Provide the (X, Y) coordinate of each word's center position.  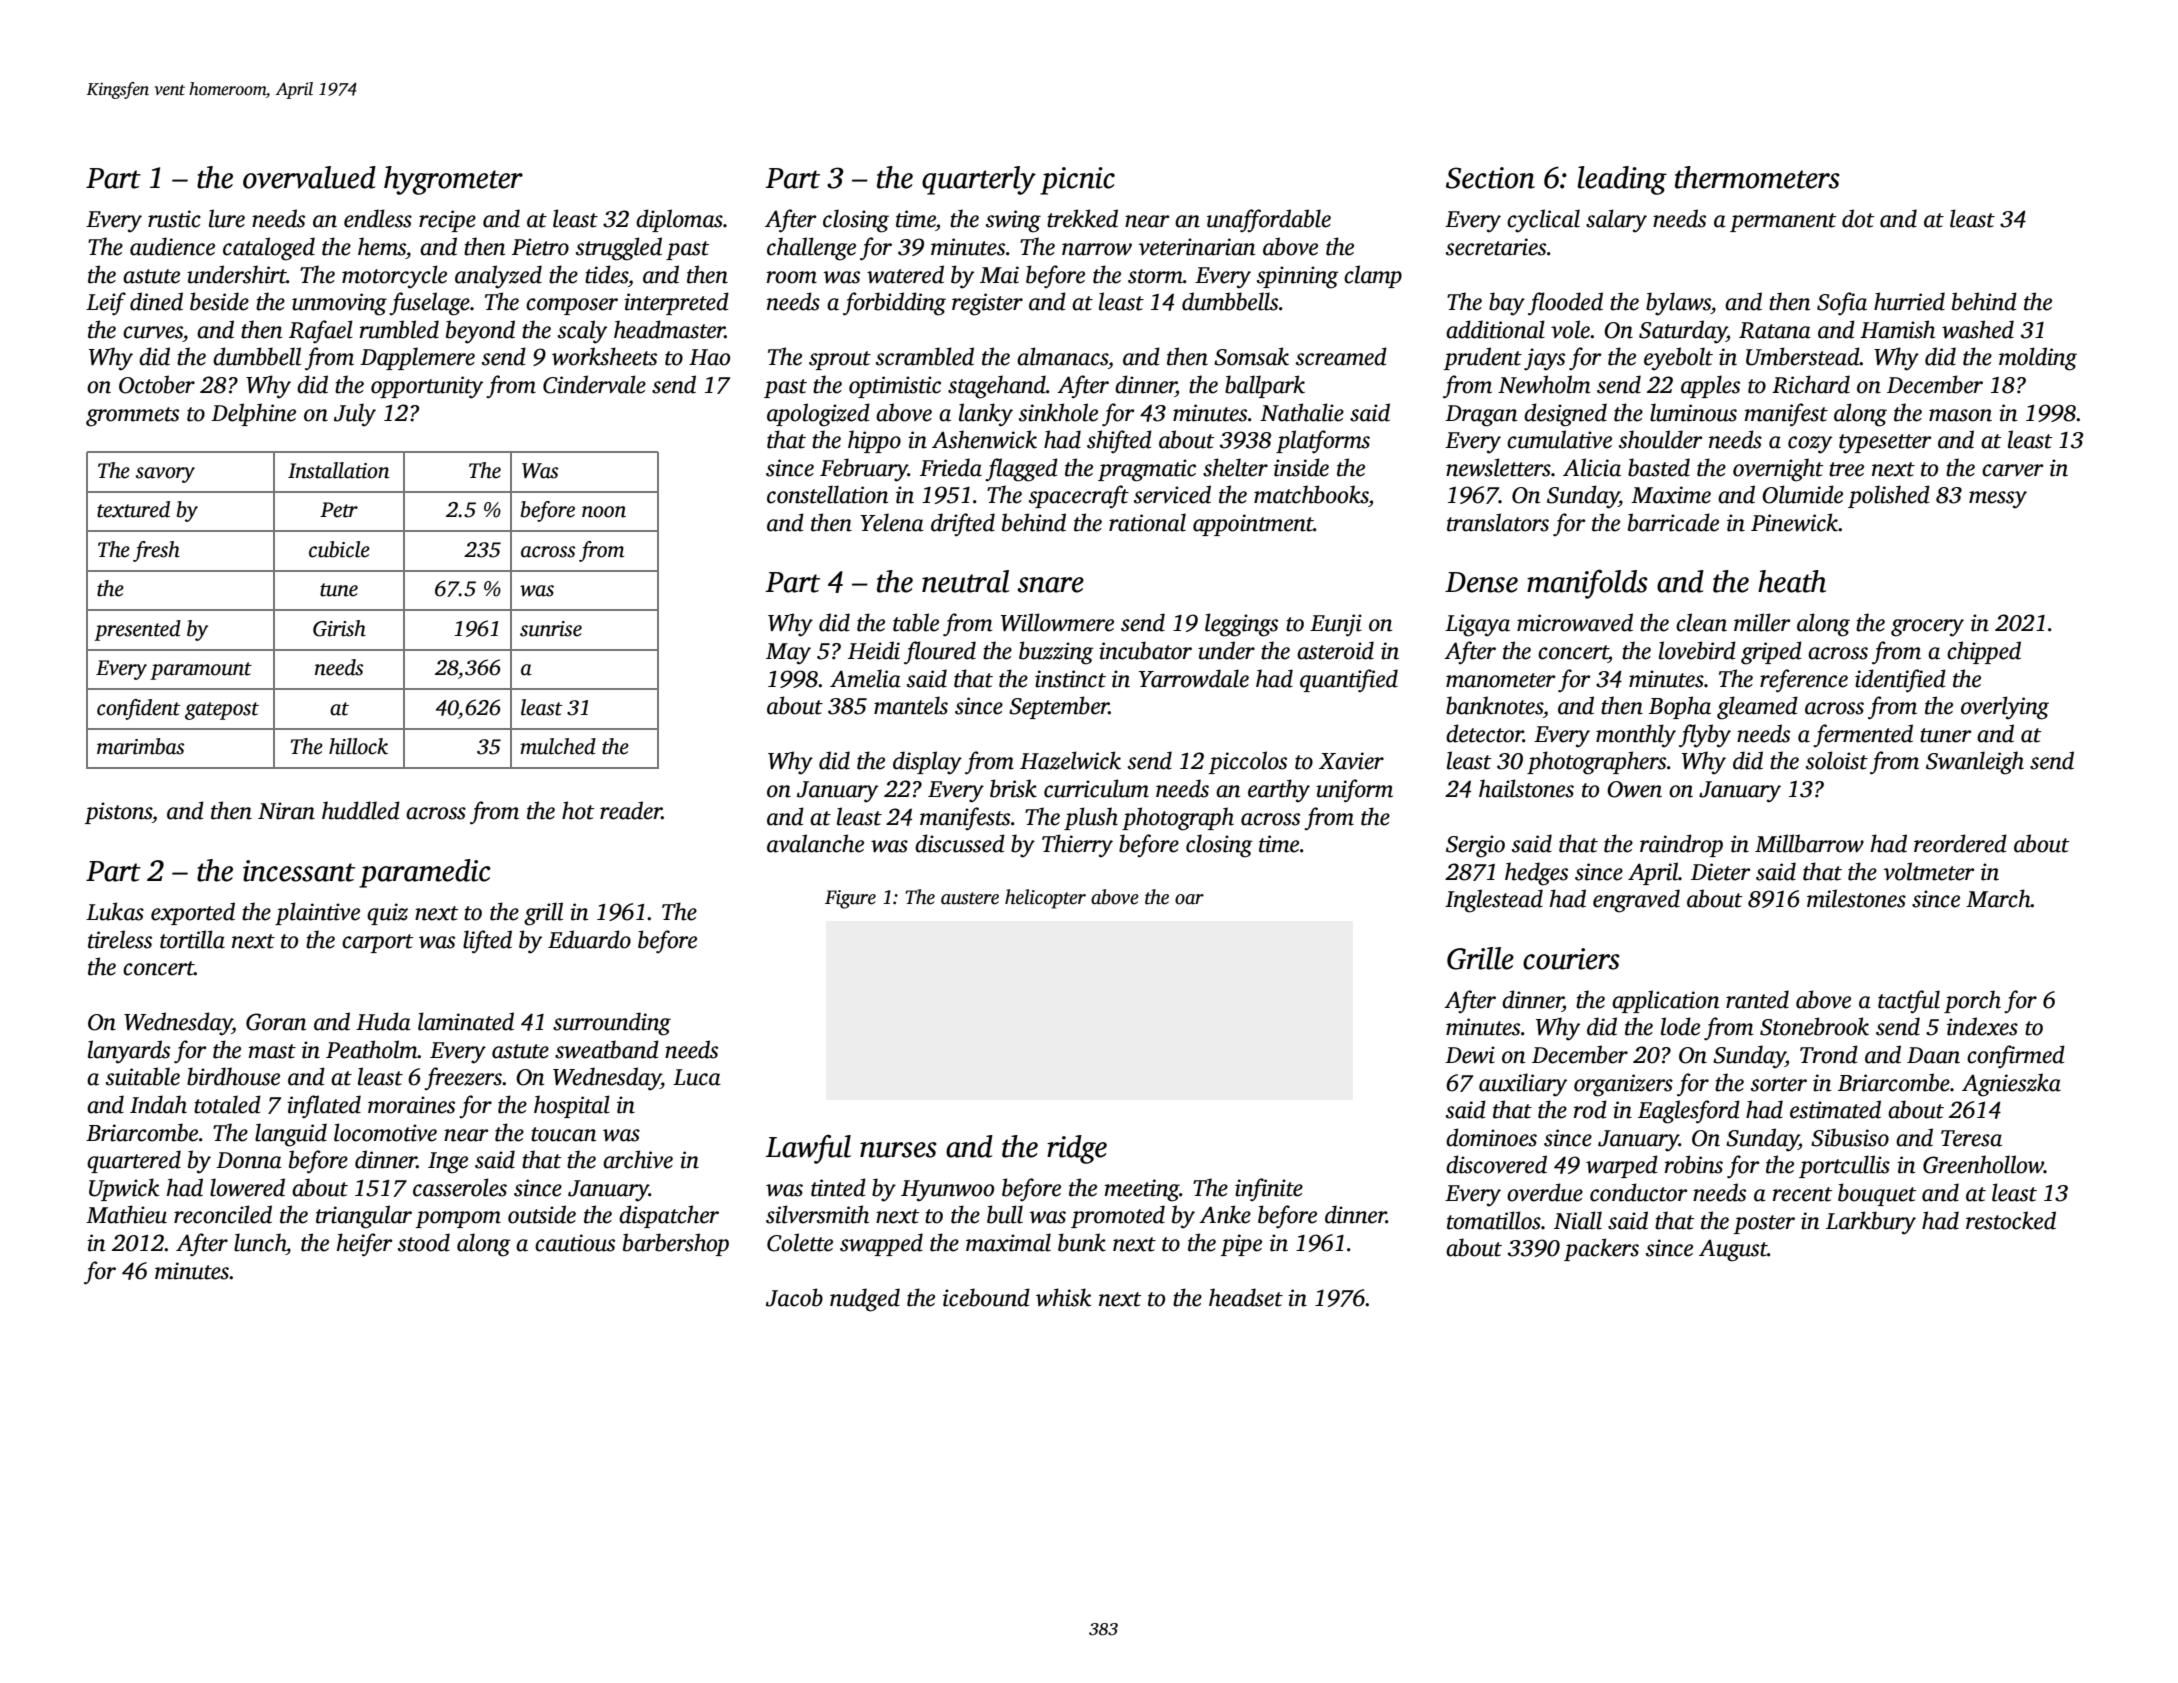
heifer (365, 1245)
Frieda (951, 467)
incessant (299, 871)
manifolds (1587, 584)
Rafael (321, 332)
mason (1960, 415)
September (1059, 707)
